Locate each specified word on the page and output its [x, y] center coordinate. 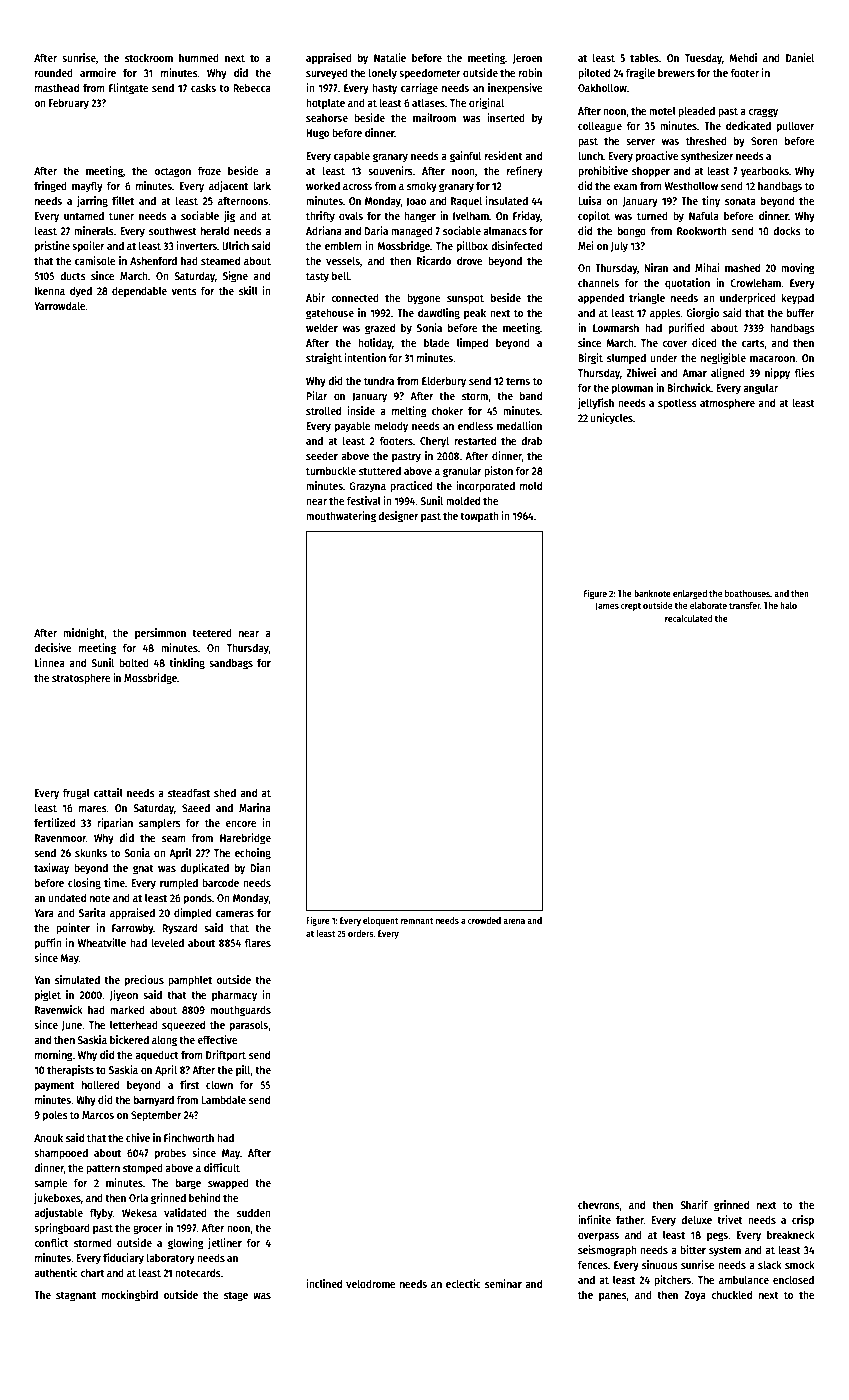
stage [236, 1297]
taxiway [51, 869]
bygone [424, 299]
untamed [84, 215]
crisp [803, 1221]
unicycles [612, 419]
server [640, 142]
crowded [484, 920]
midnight [84, 634]
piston [498, 472]
